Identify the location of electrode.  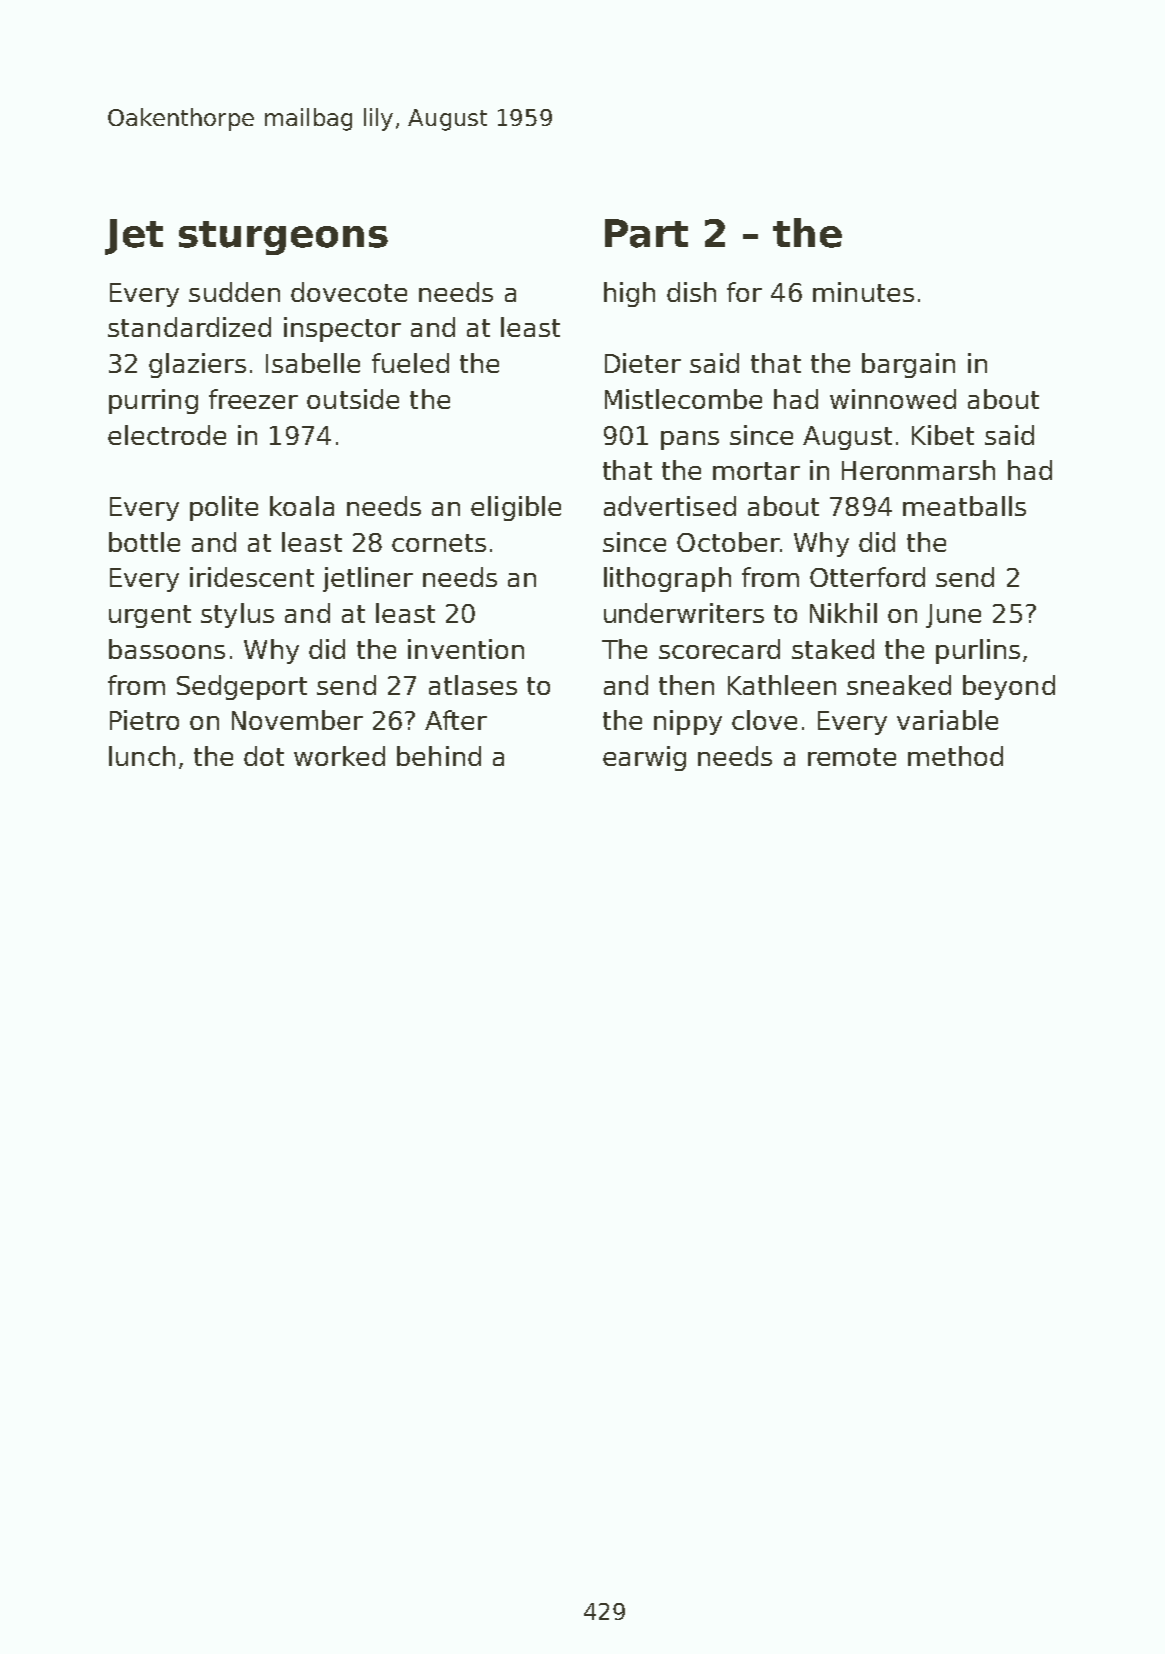
(167, 435).
